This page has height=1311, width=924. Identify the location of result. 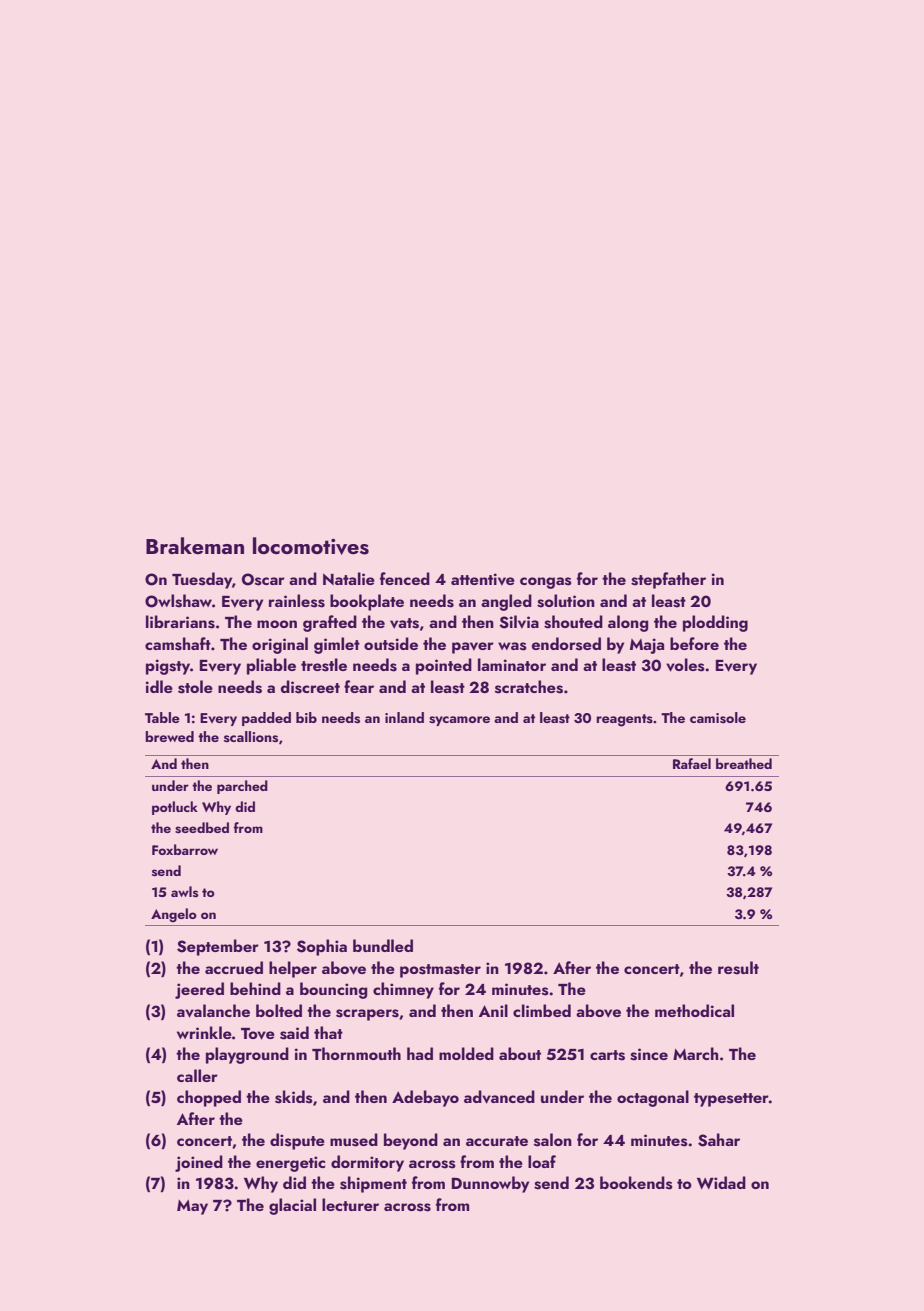
(738, 968).
